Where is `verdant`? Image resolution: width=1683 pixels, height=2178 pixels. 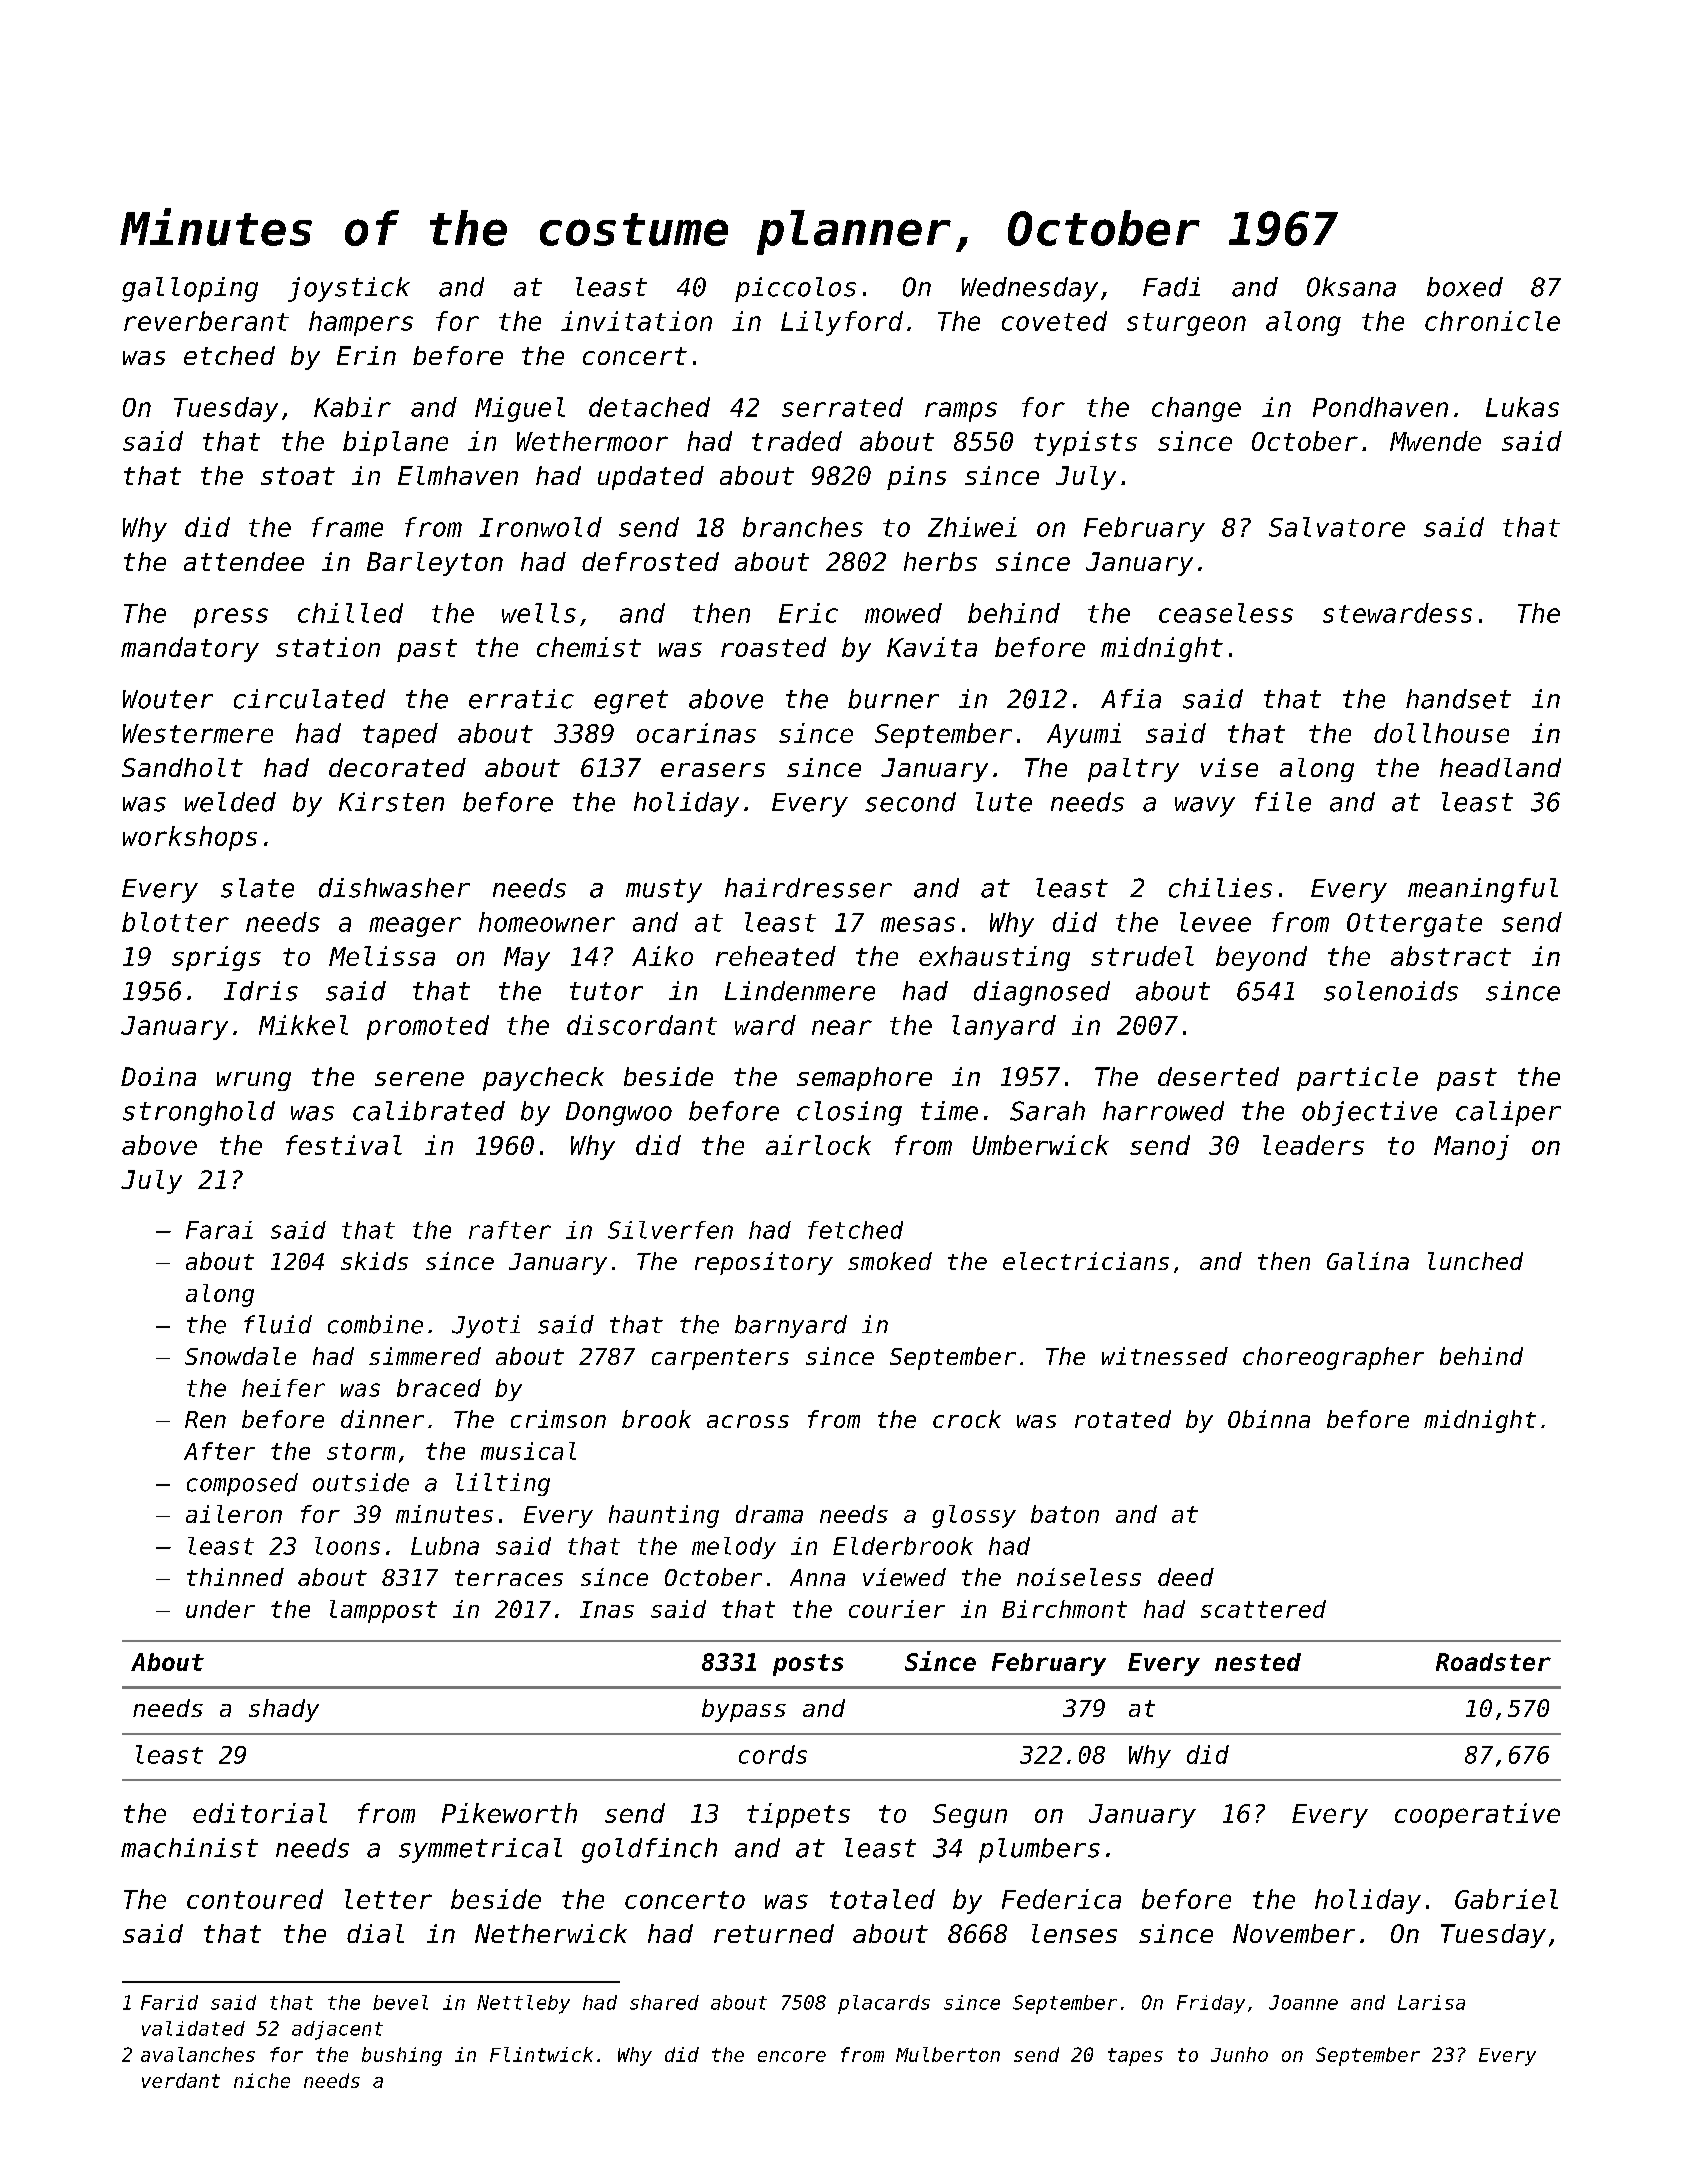
verdant is located at coordinates (181, 2080).
